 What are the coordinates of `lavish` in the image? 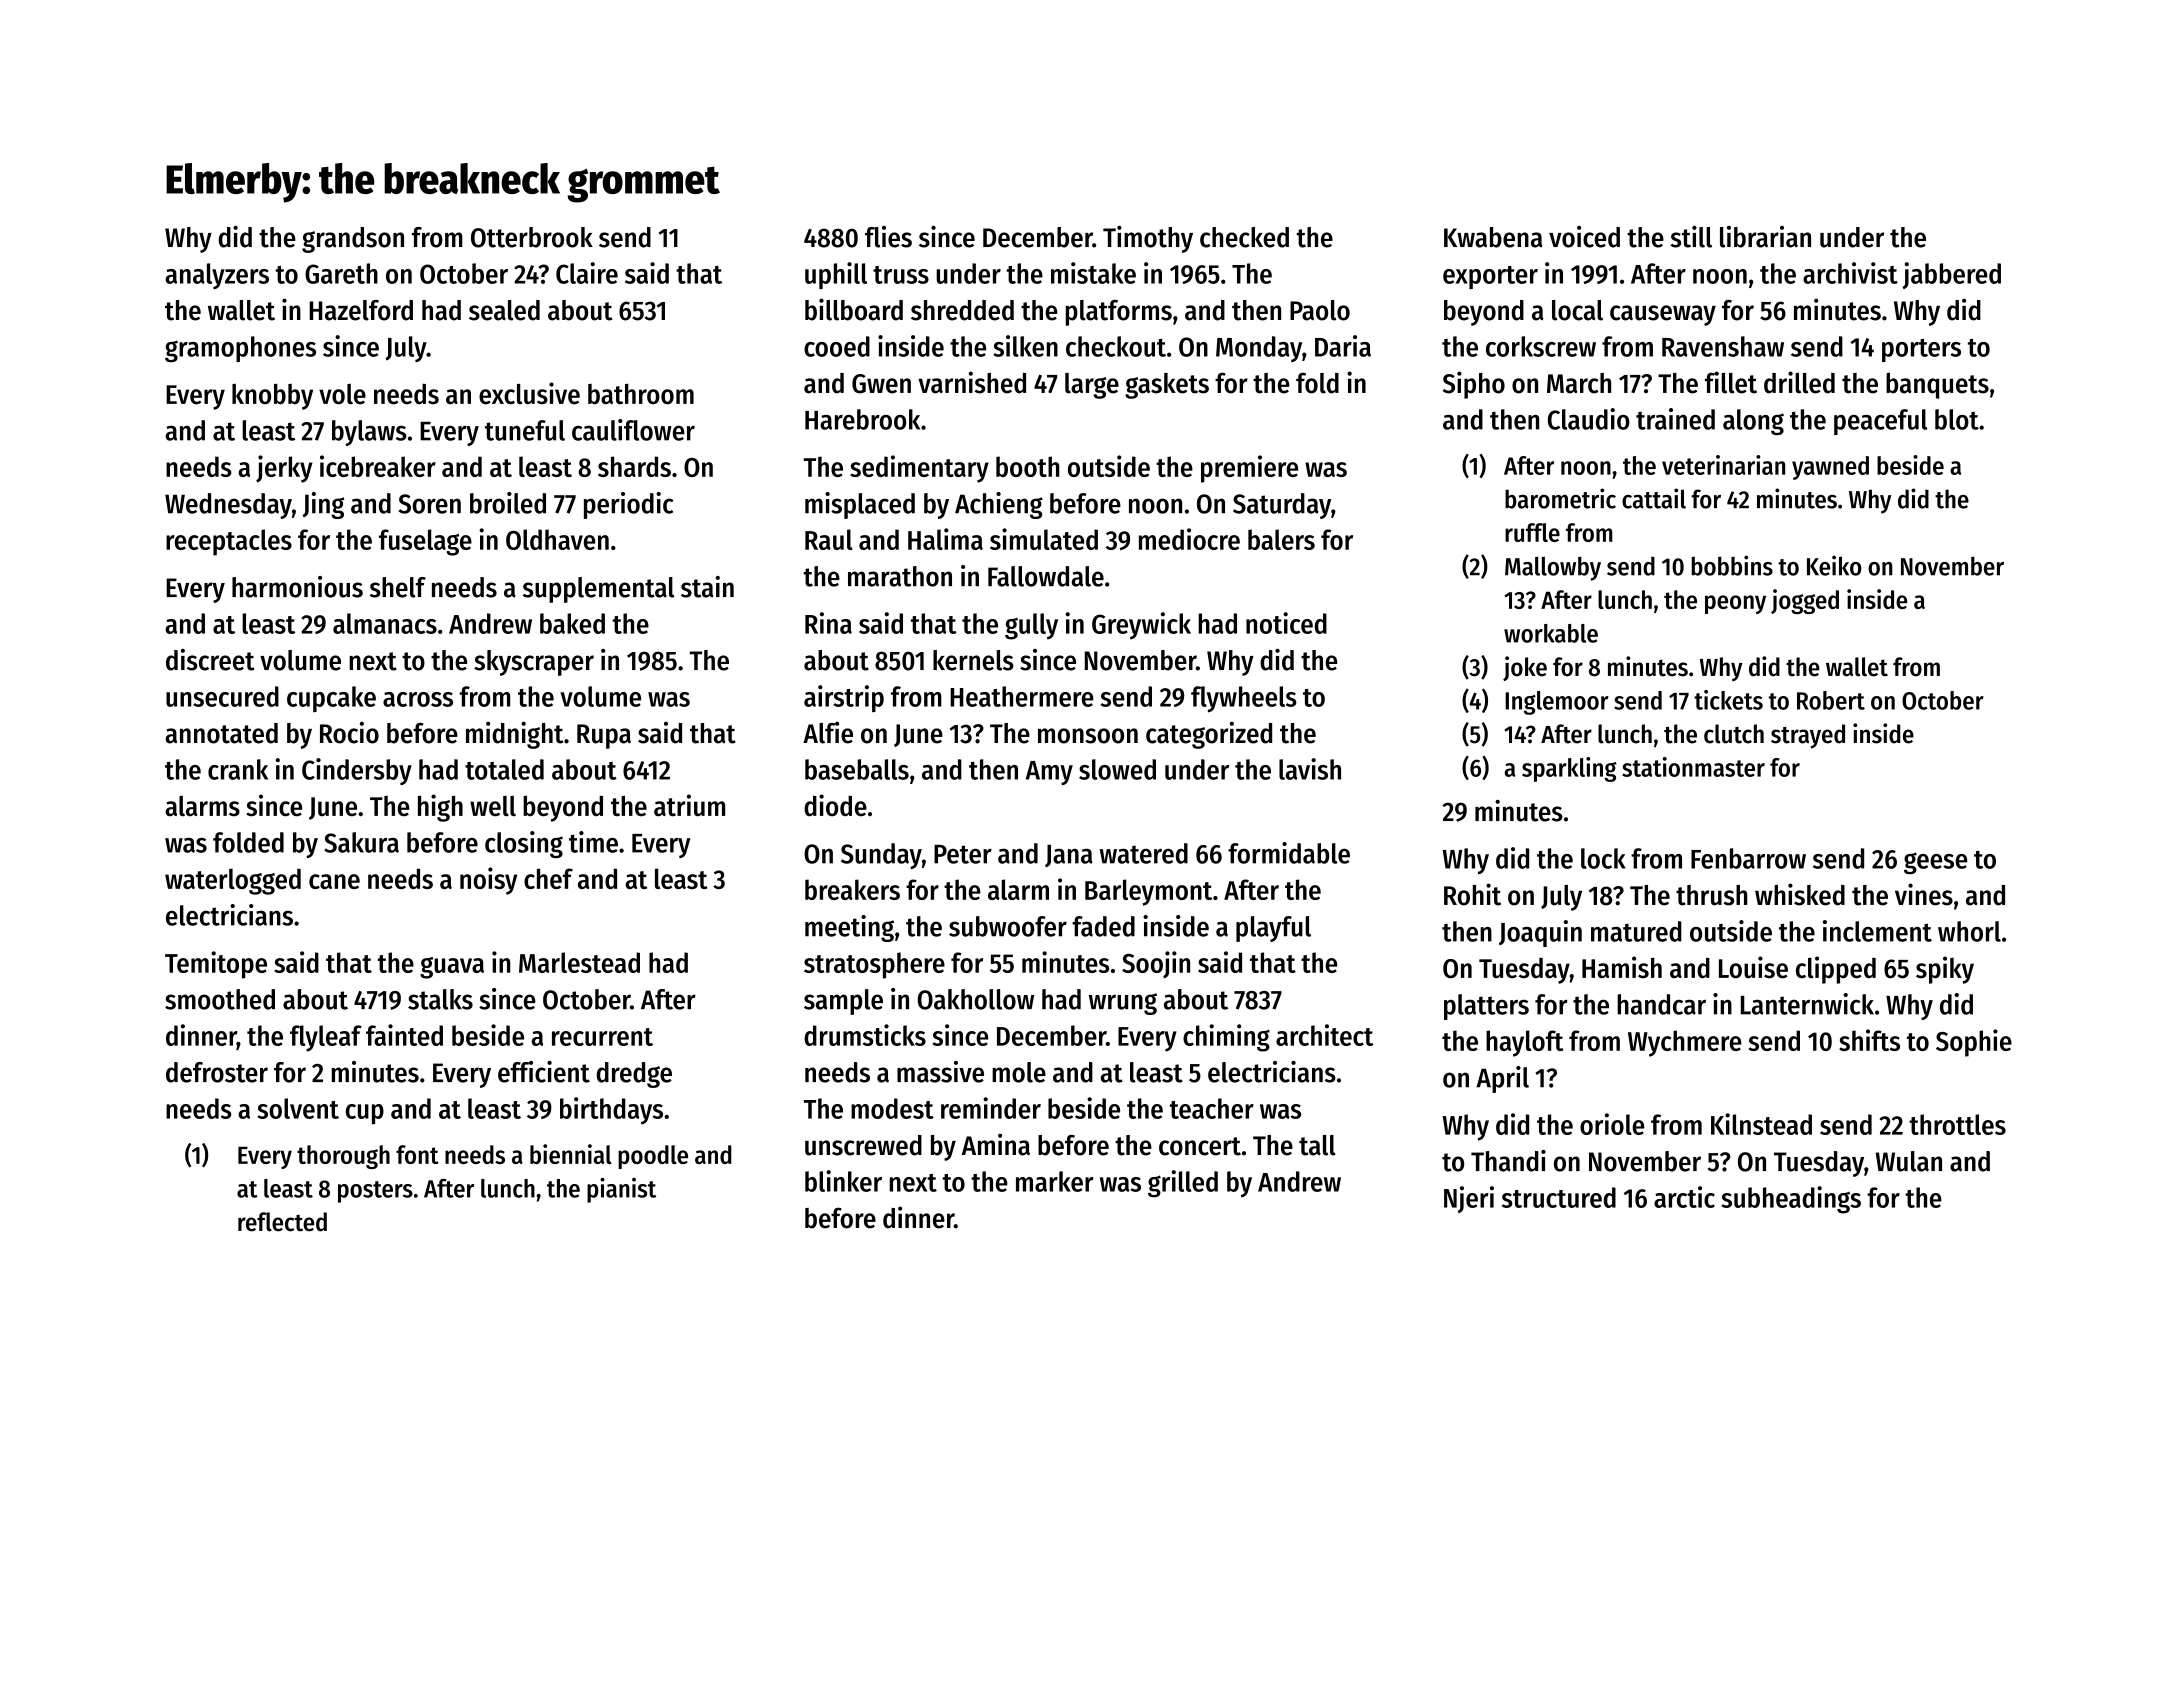 It's located at (1310, 769).
